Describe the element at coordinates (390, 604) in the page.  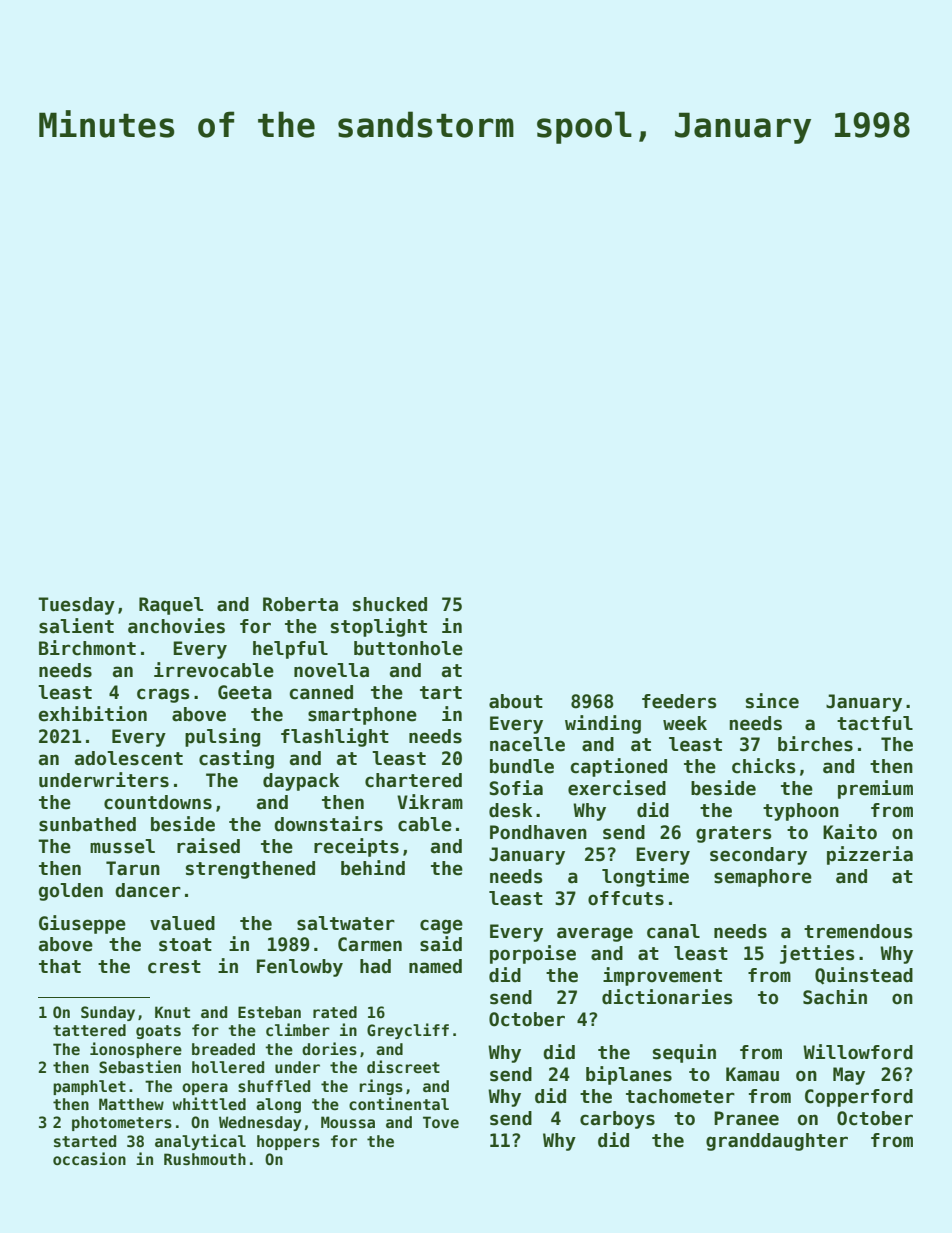
I see `shucked` at that location.
